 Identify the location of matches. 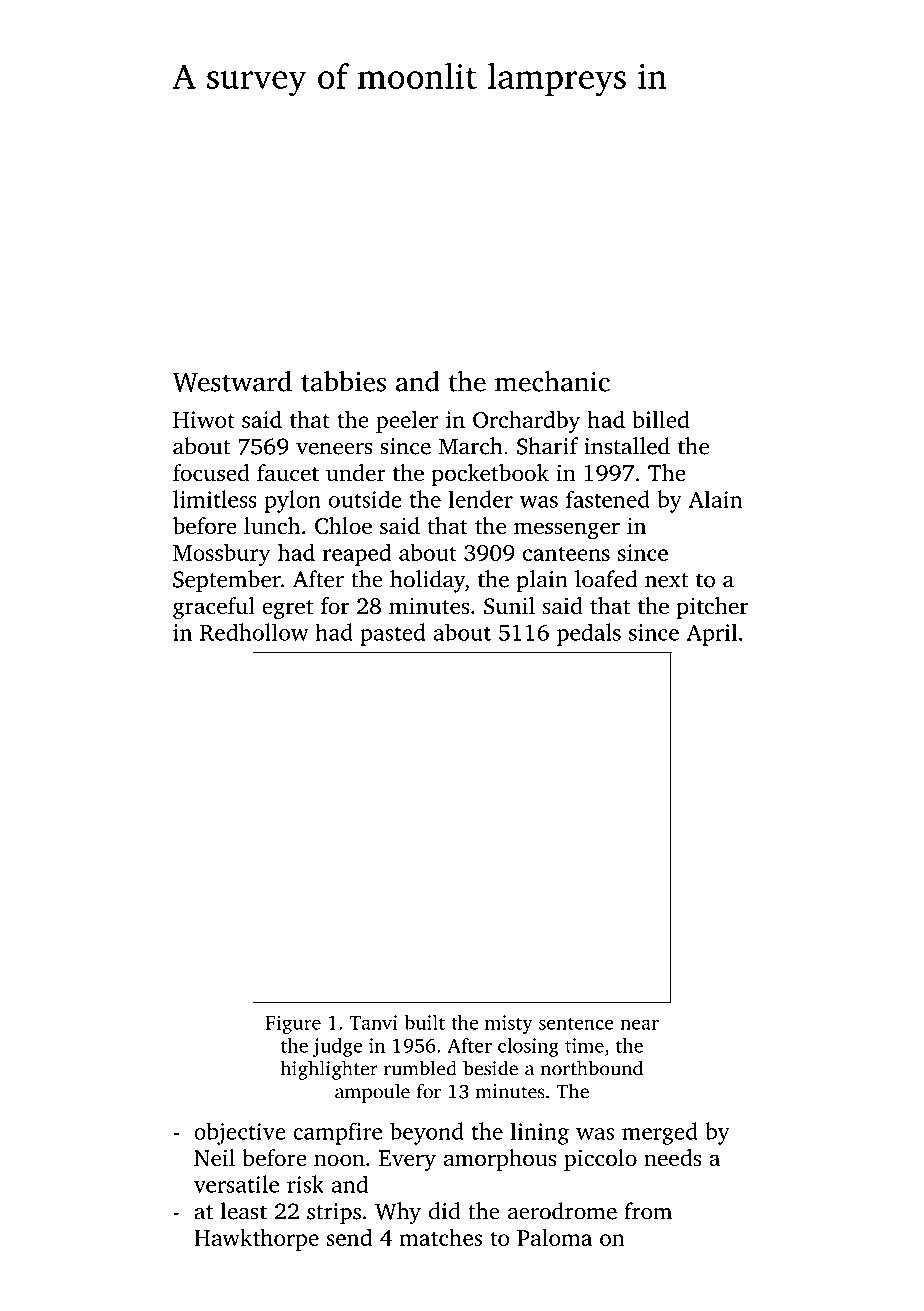
(441, 1237).
